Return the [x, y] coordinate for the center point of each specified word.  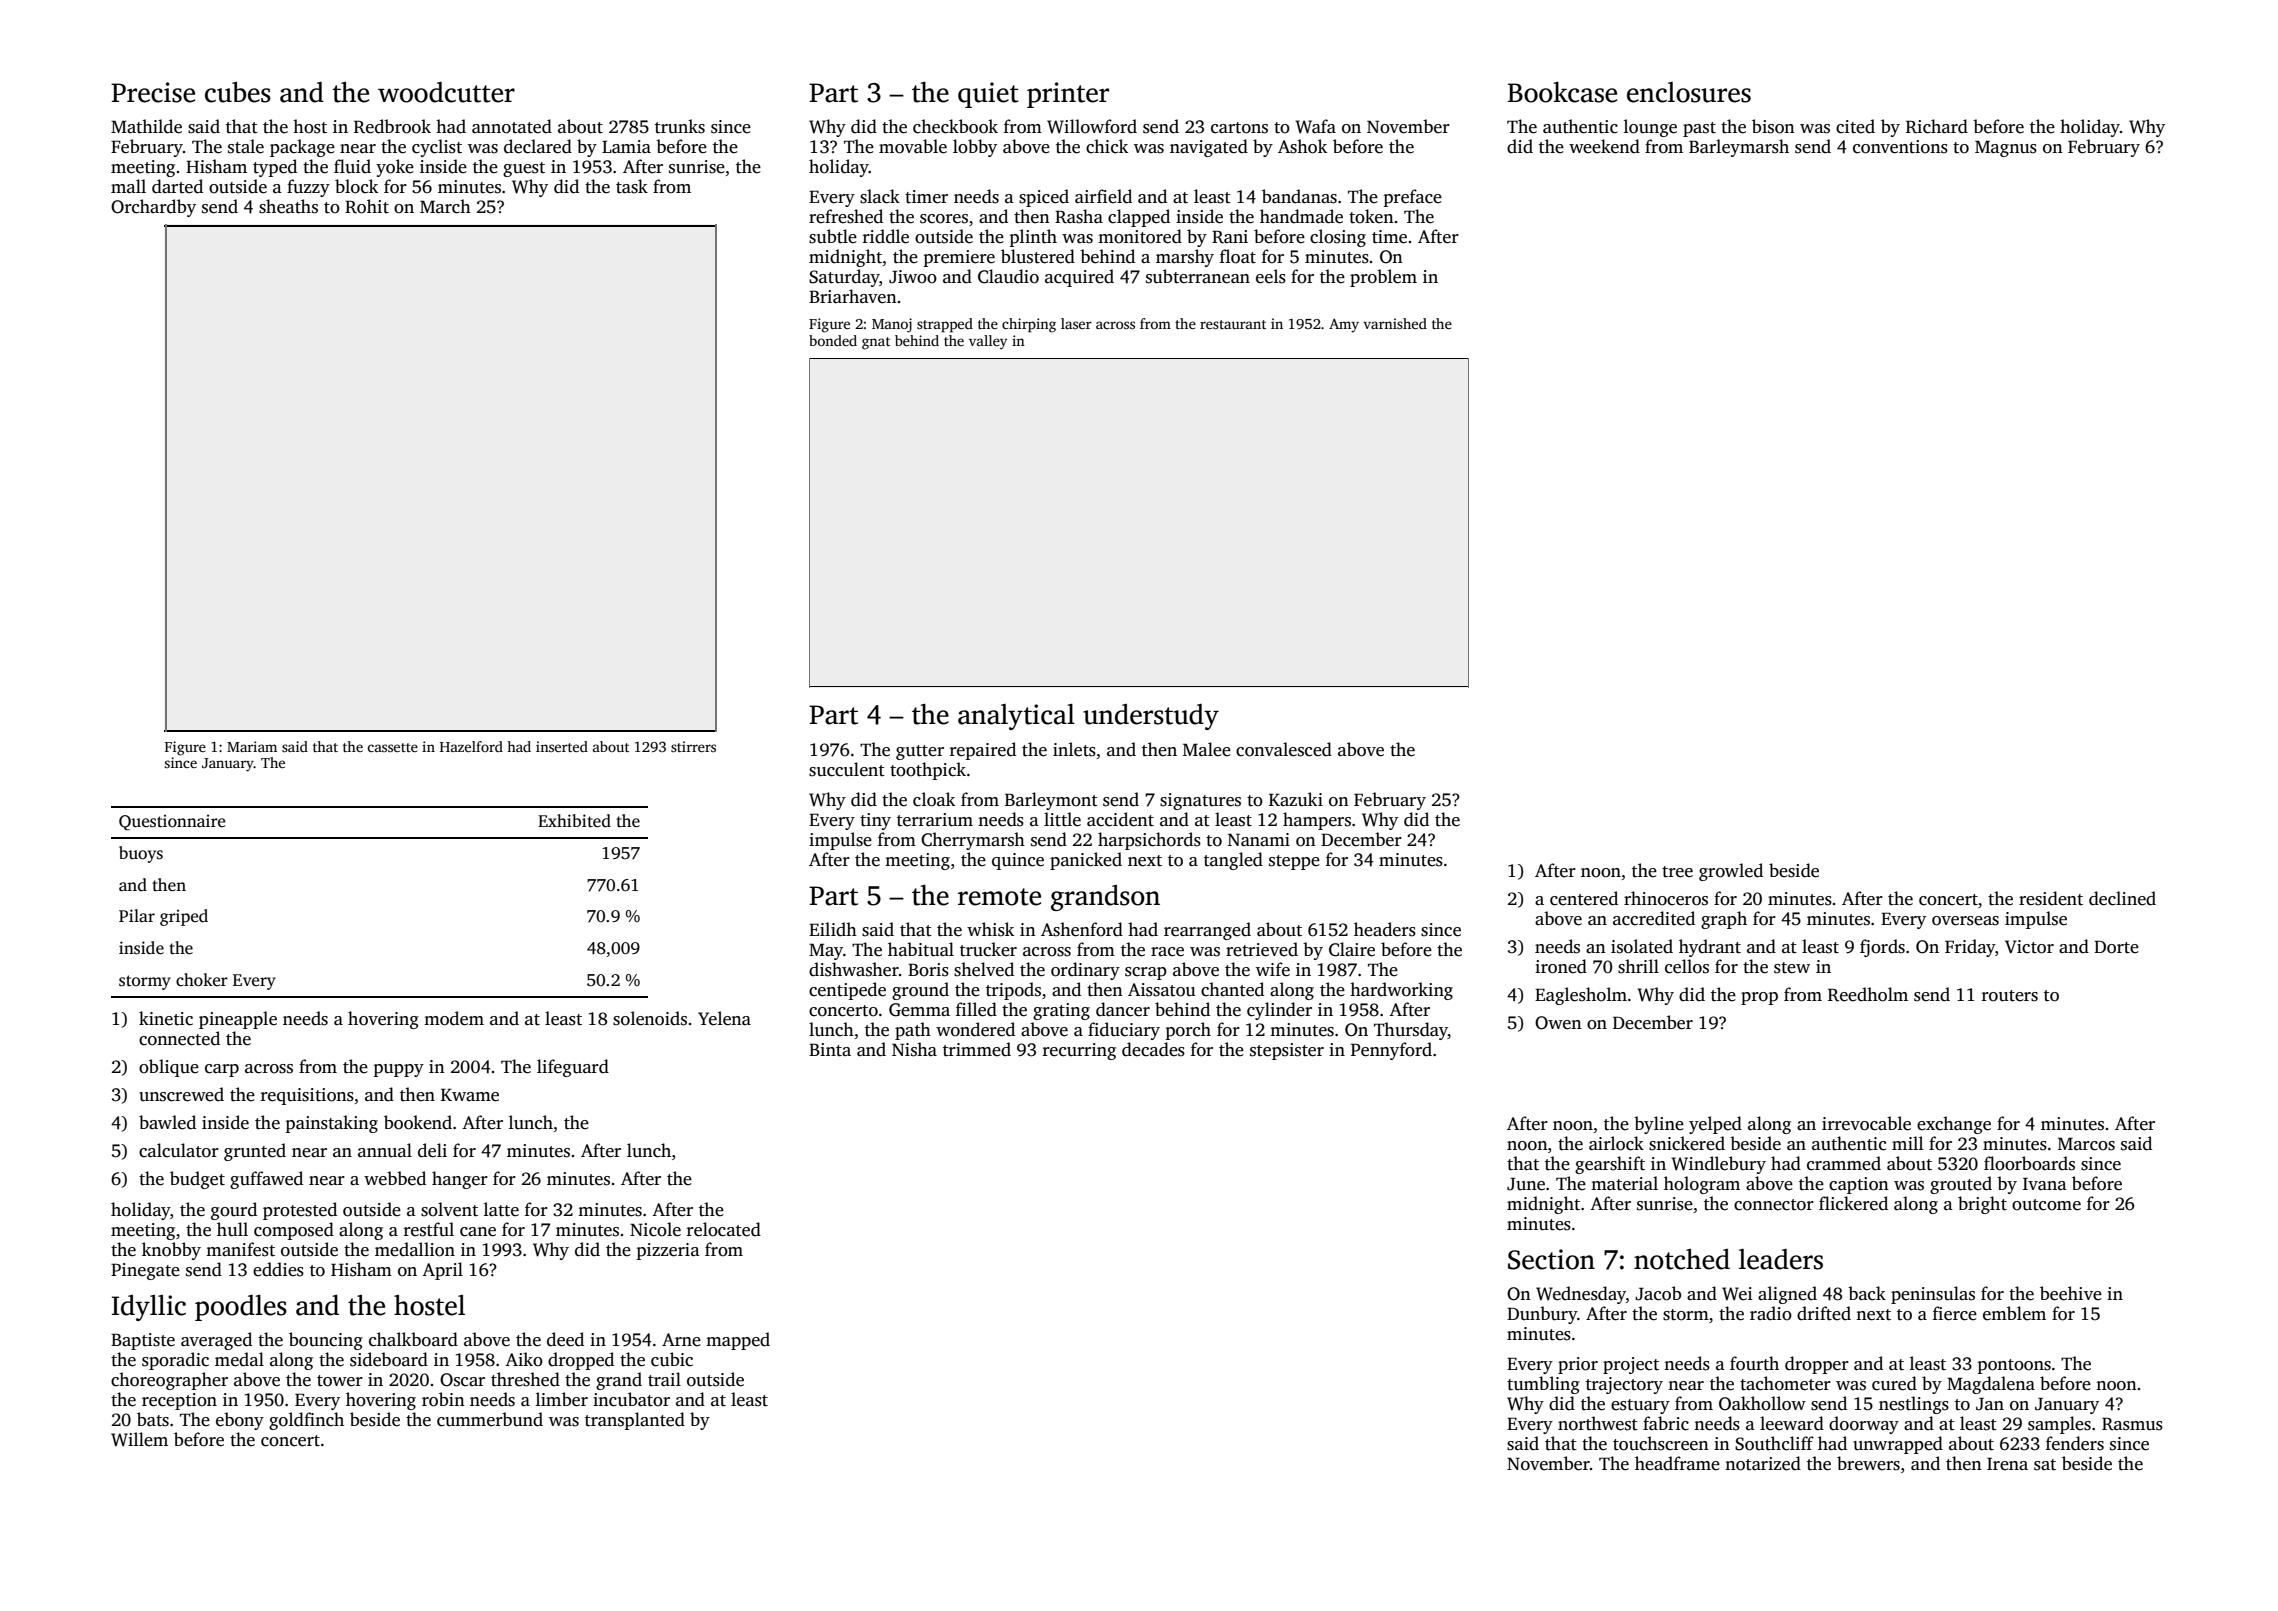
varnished [1395, 323]
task [632, 186]
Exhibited [574, 821]
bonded [833, 340]
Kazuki [1296, 799]
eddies [278, 1269]
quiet [988, 95]
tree [1677, 872]
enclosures [1689, 92]
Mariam [252, 746]
